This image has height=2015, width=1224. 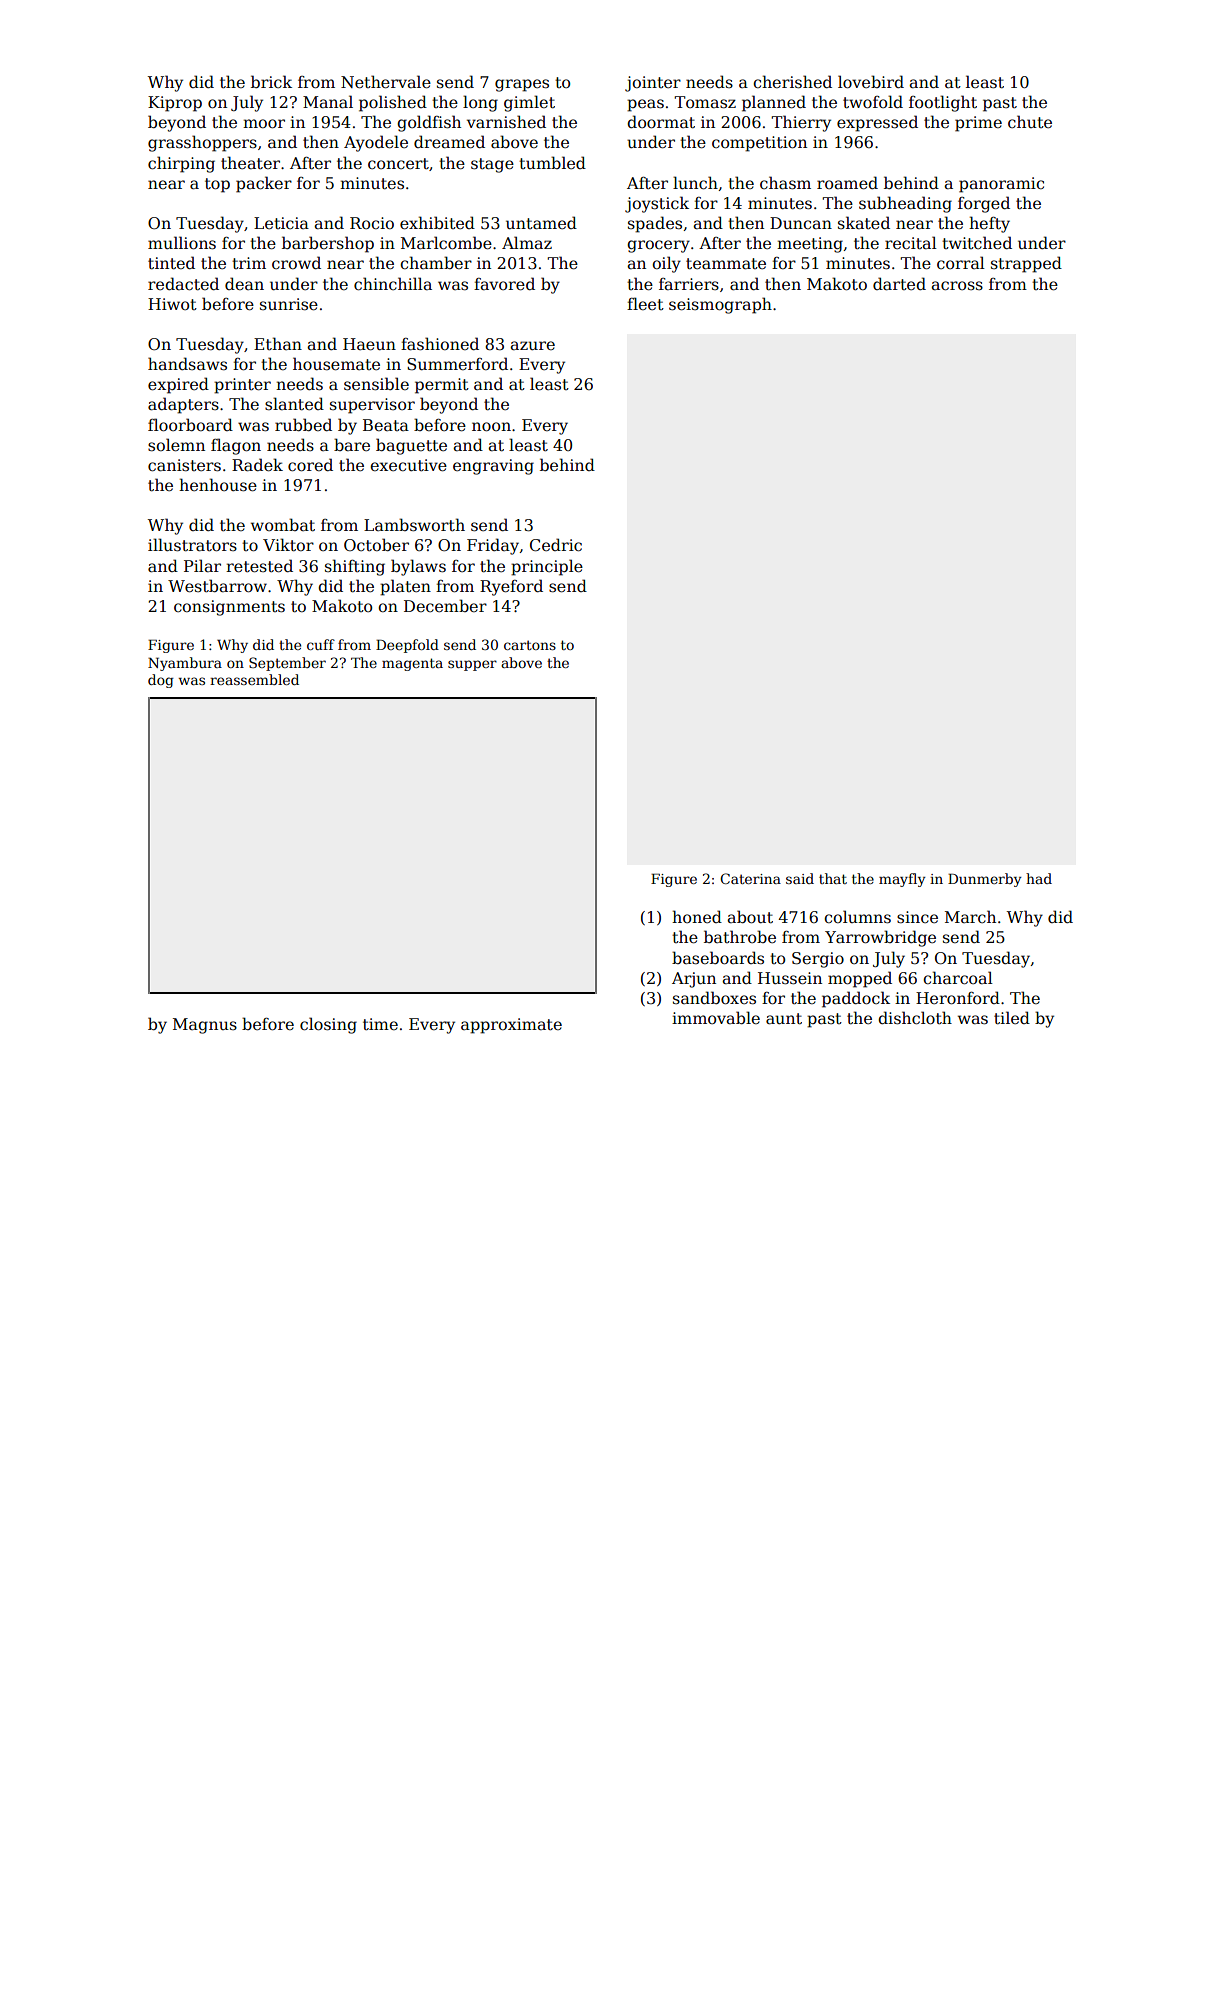 I want to click on Kiprop, so click(x=175, y=104).
